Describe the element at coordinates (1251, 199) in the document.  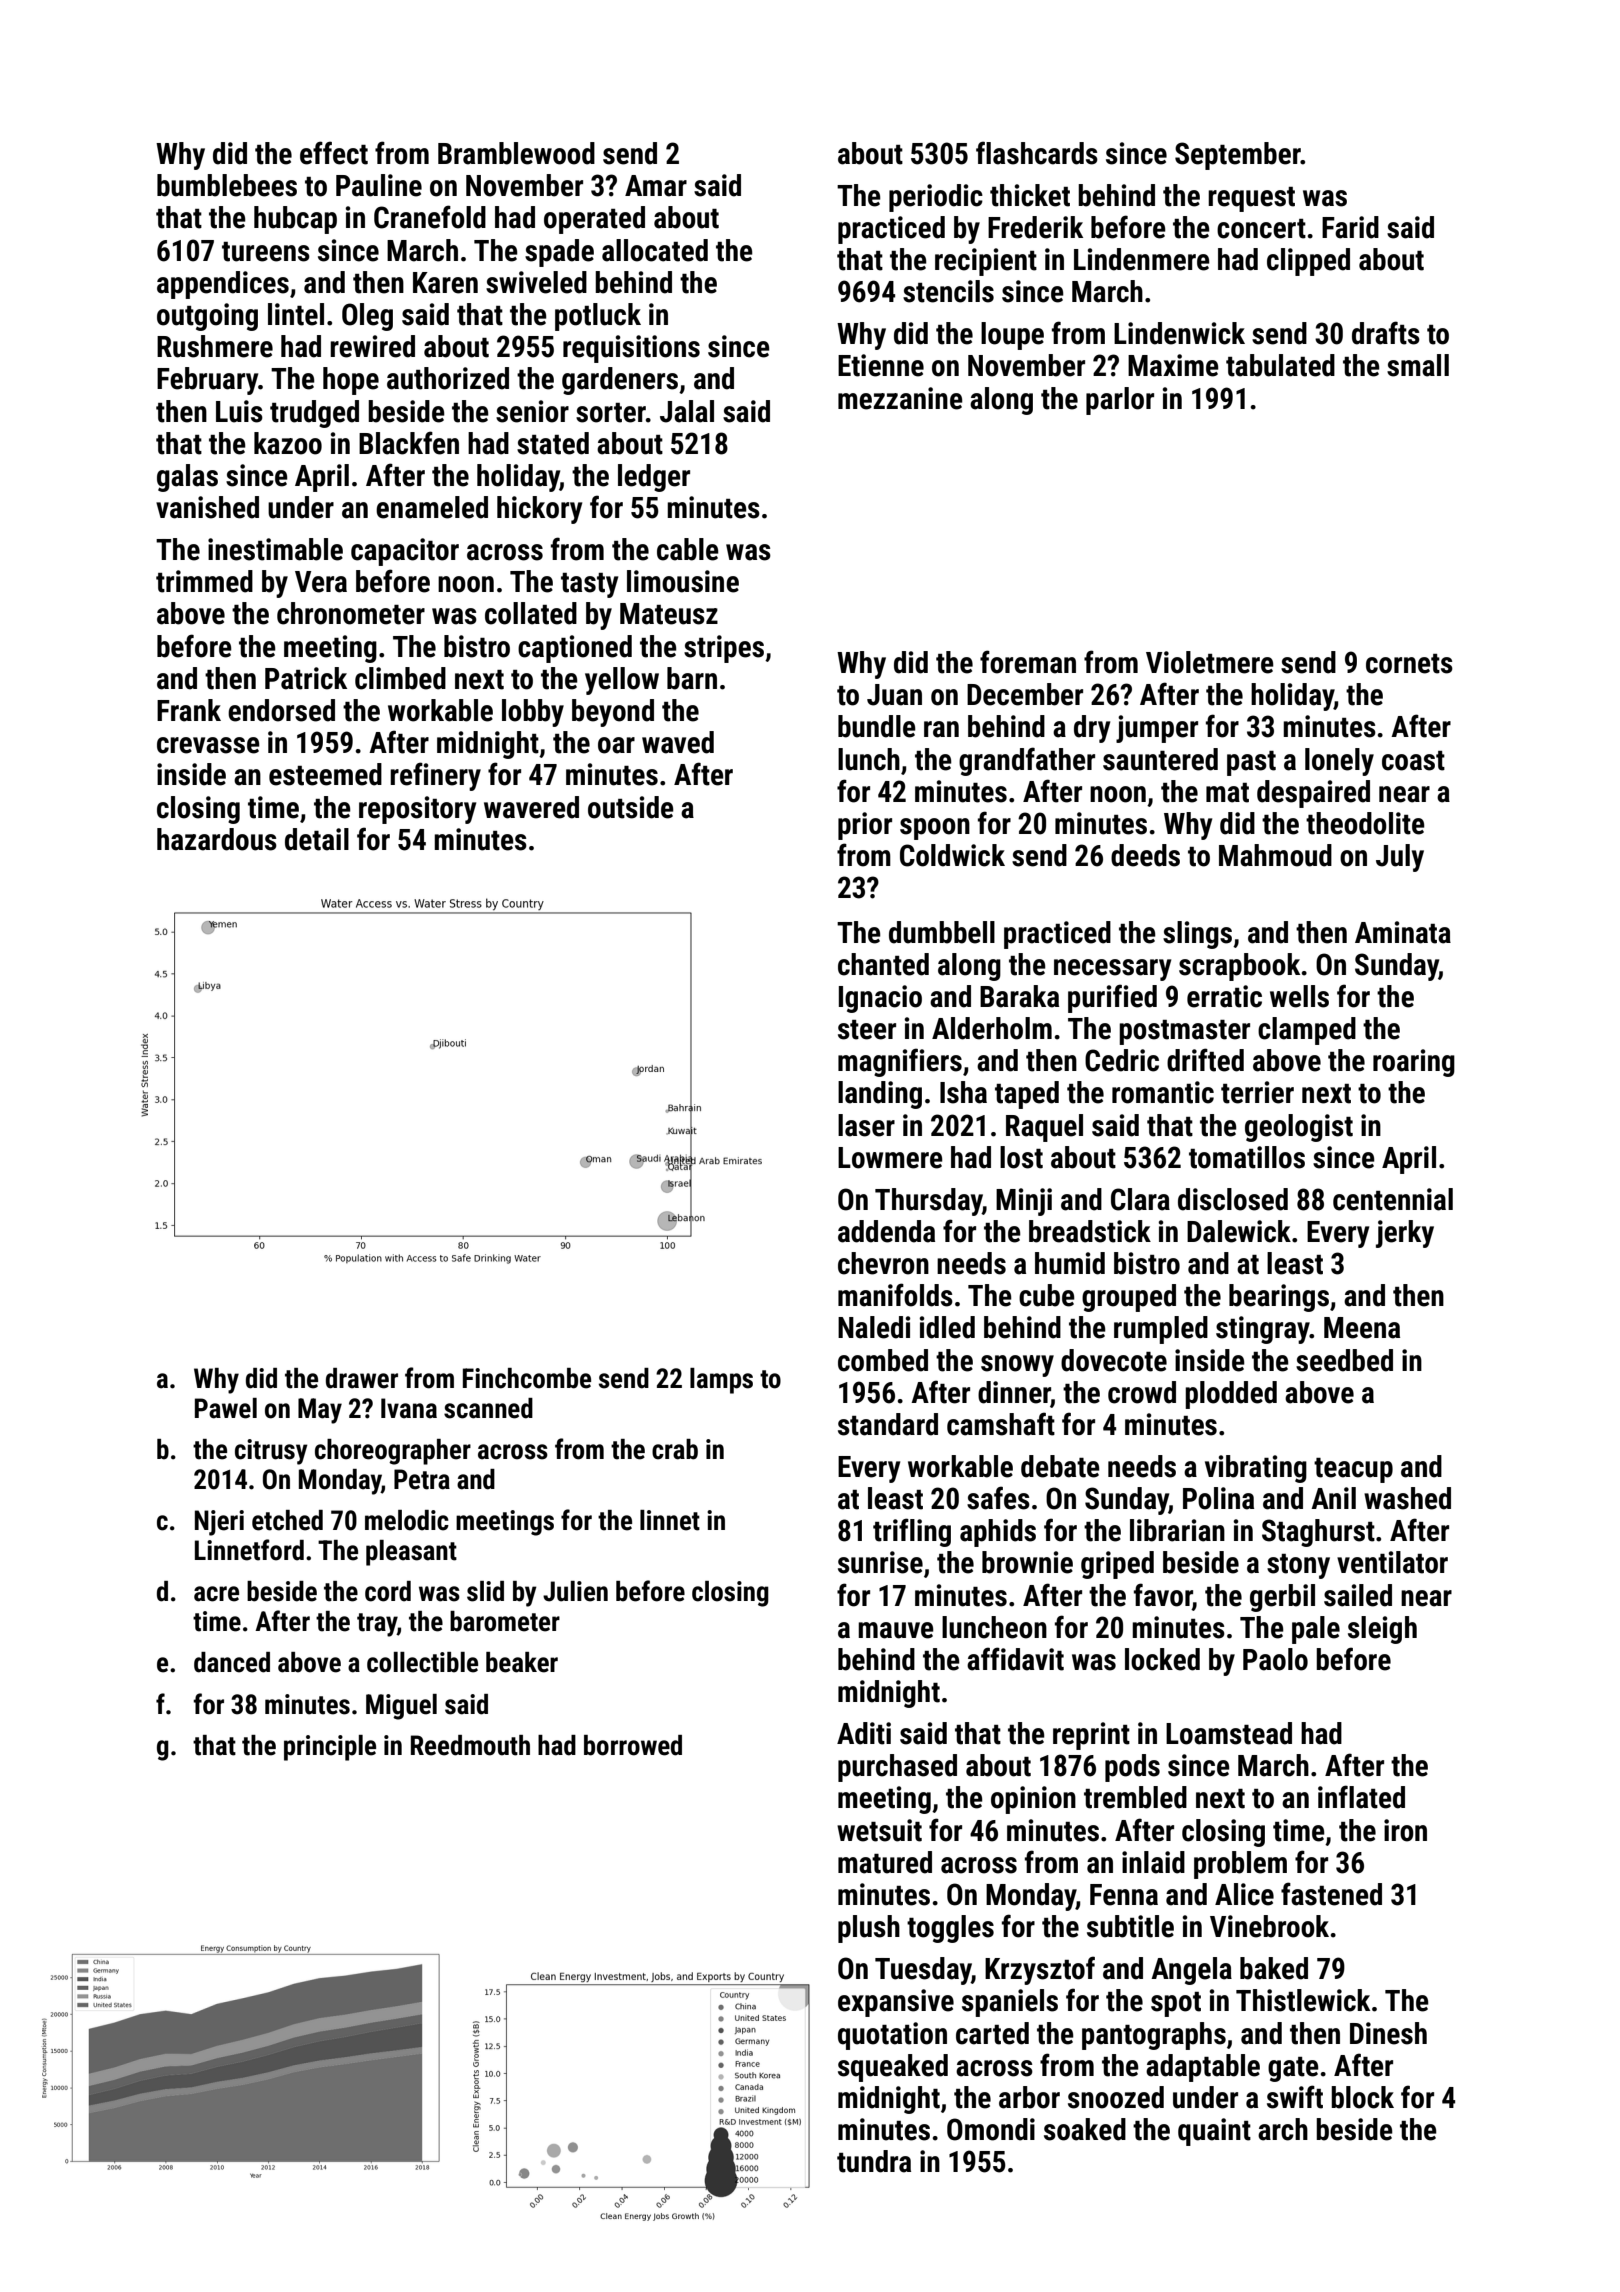
I see `request` at that location.
